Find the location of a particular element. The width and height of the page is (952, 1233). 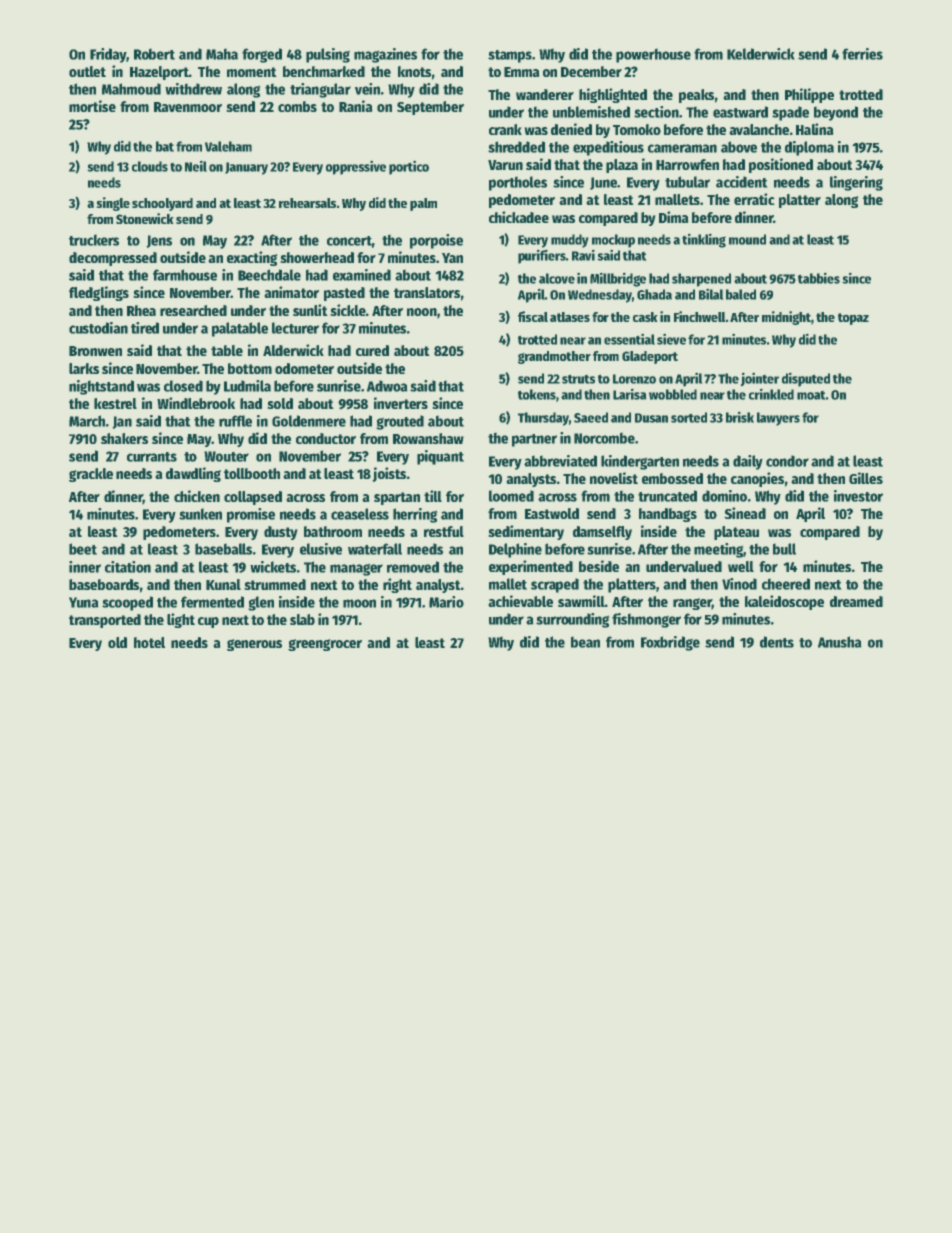

porpoise is located at coordinates (436, 241).
